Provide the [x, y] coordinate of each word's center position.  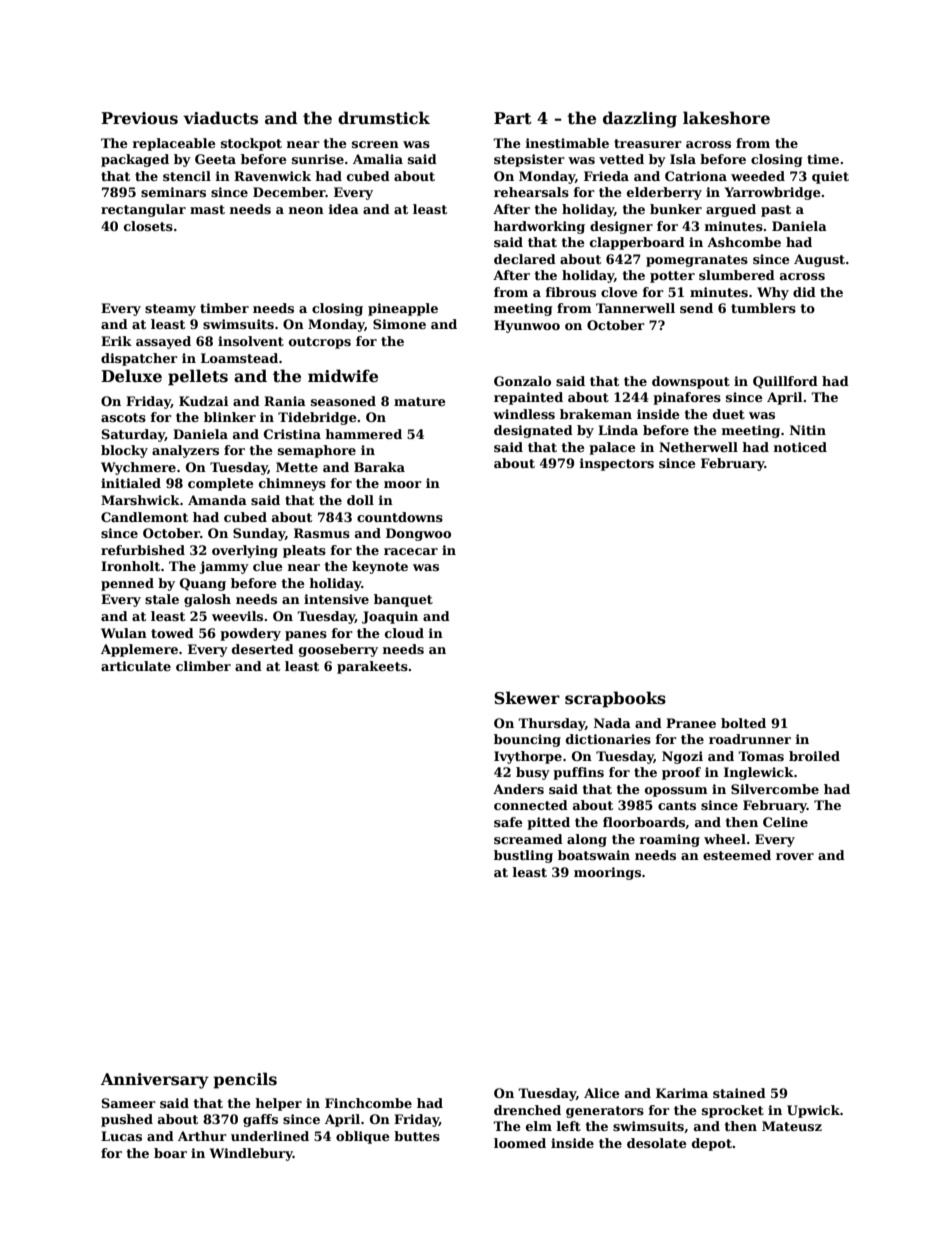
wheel [725, 839]
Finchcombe [368, 1103]
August [819, 260]
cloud [404, 633]
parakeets [372, 667]
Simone [399, 324]
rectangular [143, 210]
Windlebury [251, 1154]
